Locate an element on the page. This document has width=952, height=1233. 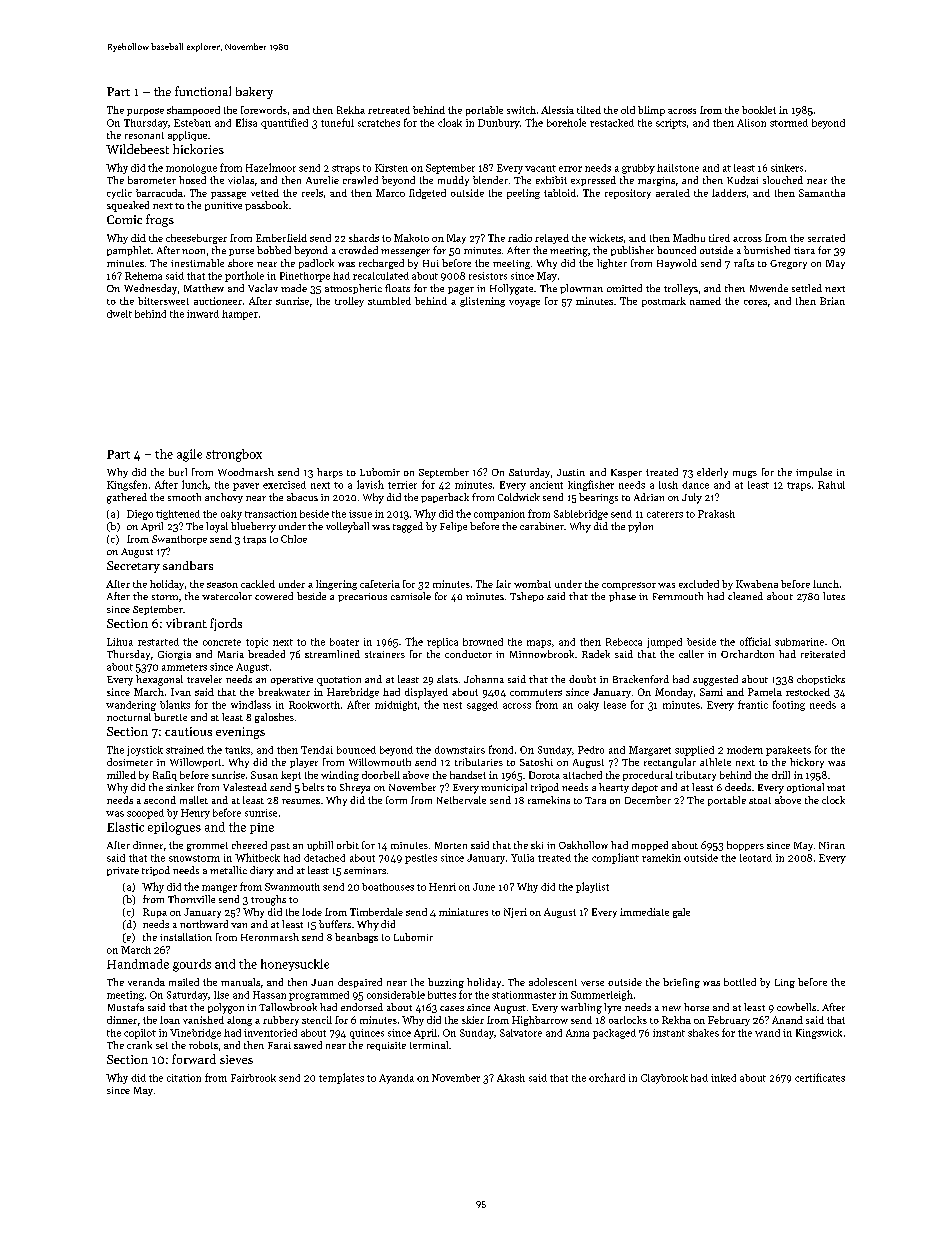
metallic is located at coordinates (228, 870).
